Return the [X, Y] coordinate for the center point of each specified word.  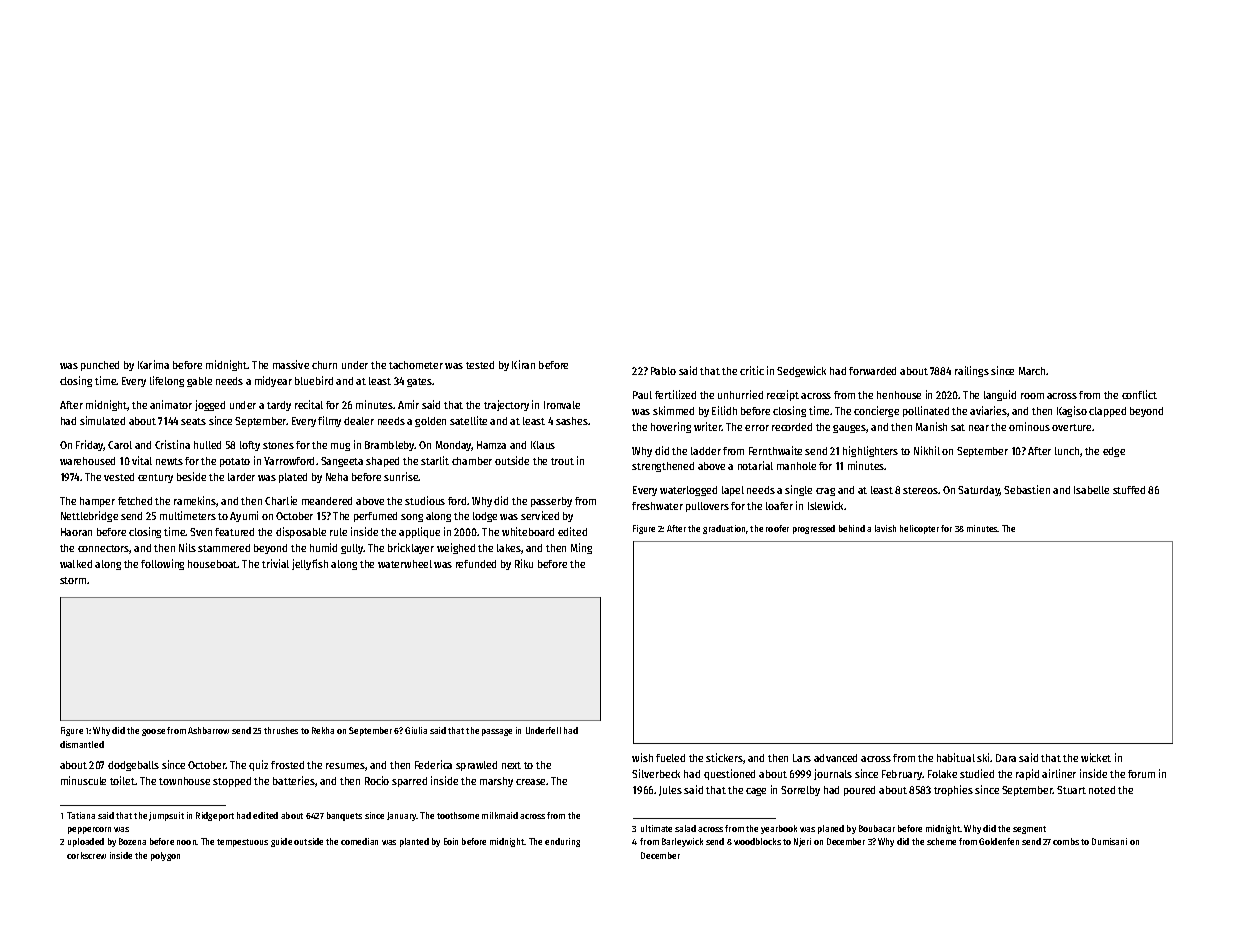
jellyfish [310, 564]
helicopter [919, 529]
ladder [706, 451]
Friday [90, 445]
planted [414, 842]
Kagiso [1072, 411]
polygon [165, 856]
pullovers [707, 507]
